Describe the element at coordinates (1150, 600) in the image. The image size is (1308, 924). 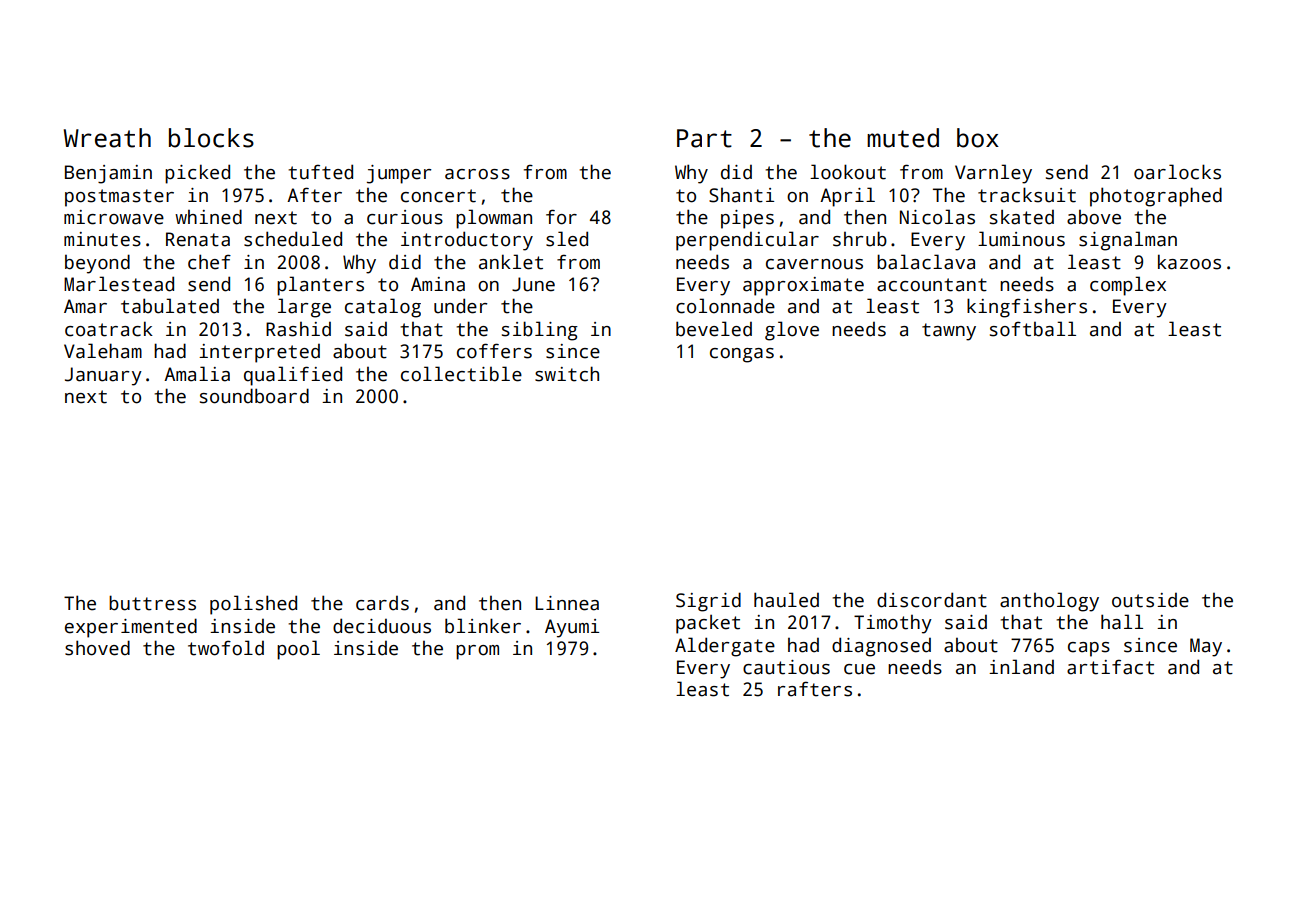
I see `outside` at that location.
